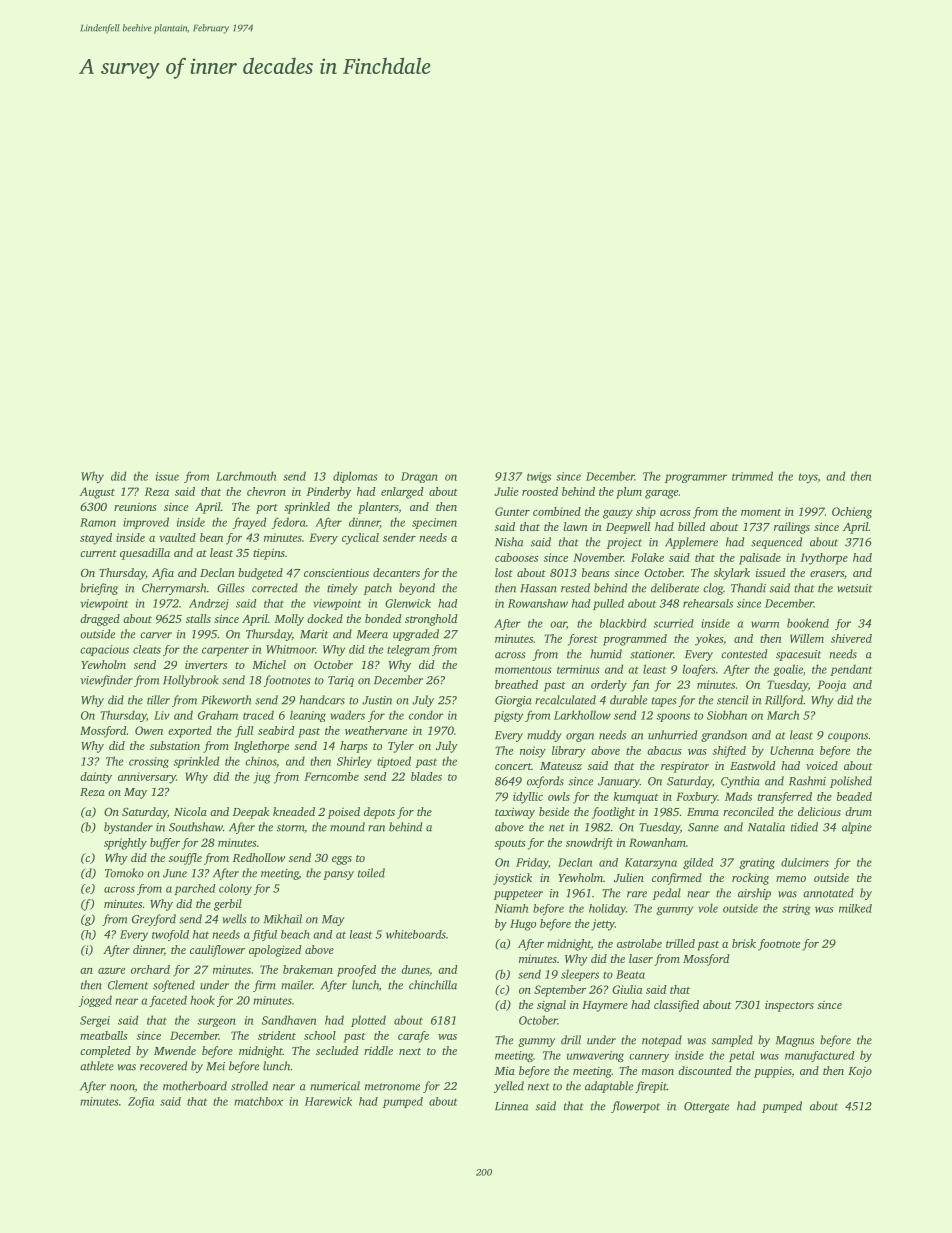 The width and height of the screenshot is (952, 1233). I want to click on tiepins, so click(269, 554).
